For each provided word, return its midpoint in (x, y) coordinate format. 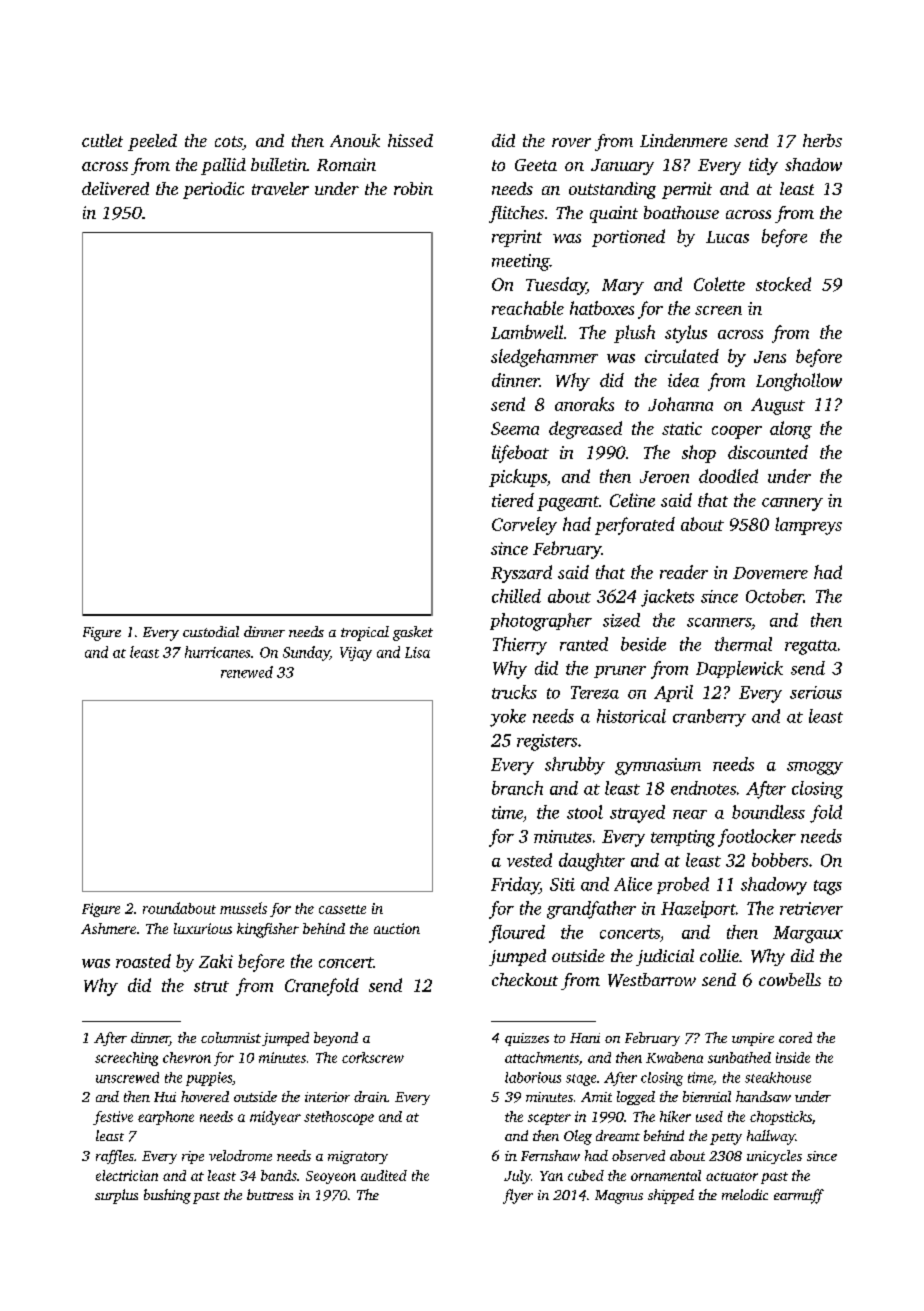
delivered (115, 188)
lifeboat (520, 454)
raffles (115, 1157)
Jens (770, 357)
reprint (517, 238)
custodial (211, 631)
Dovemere (770, 573)
